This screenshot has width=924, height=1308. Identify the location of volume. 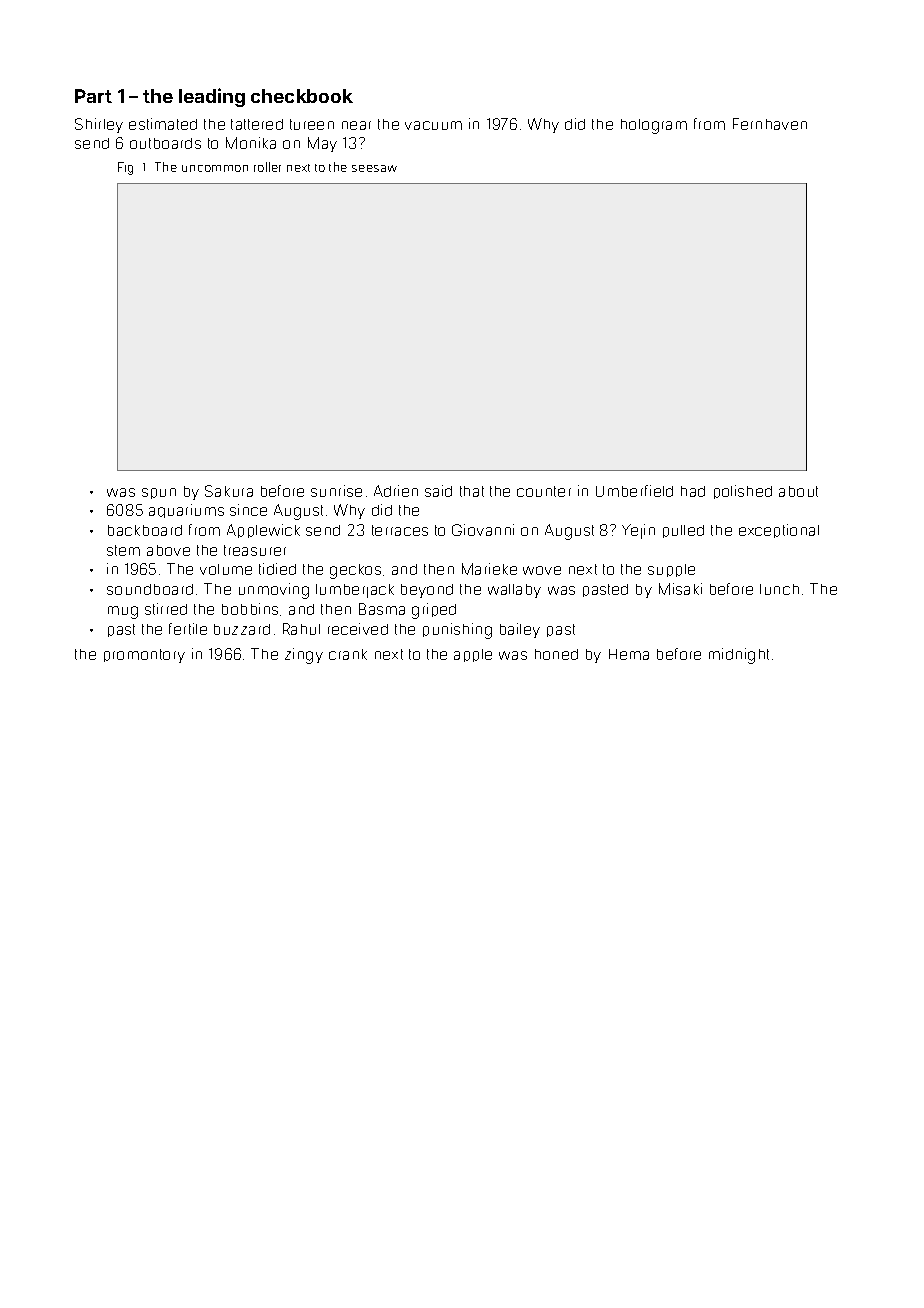
(226, 569).
